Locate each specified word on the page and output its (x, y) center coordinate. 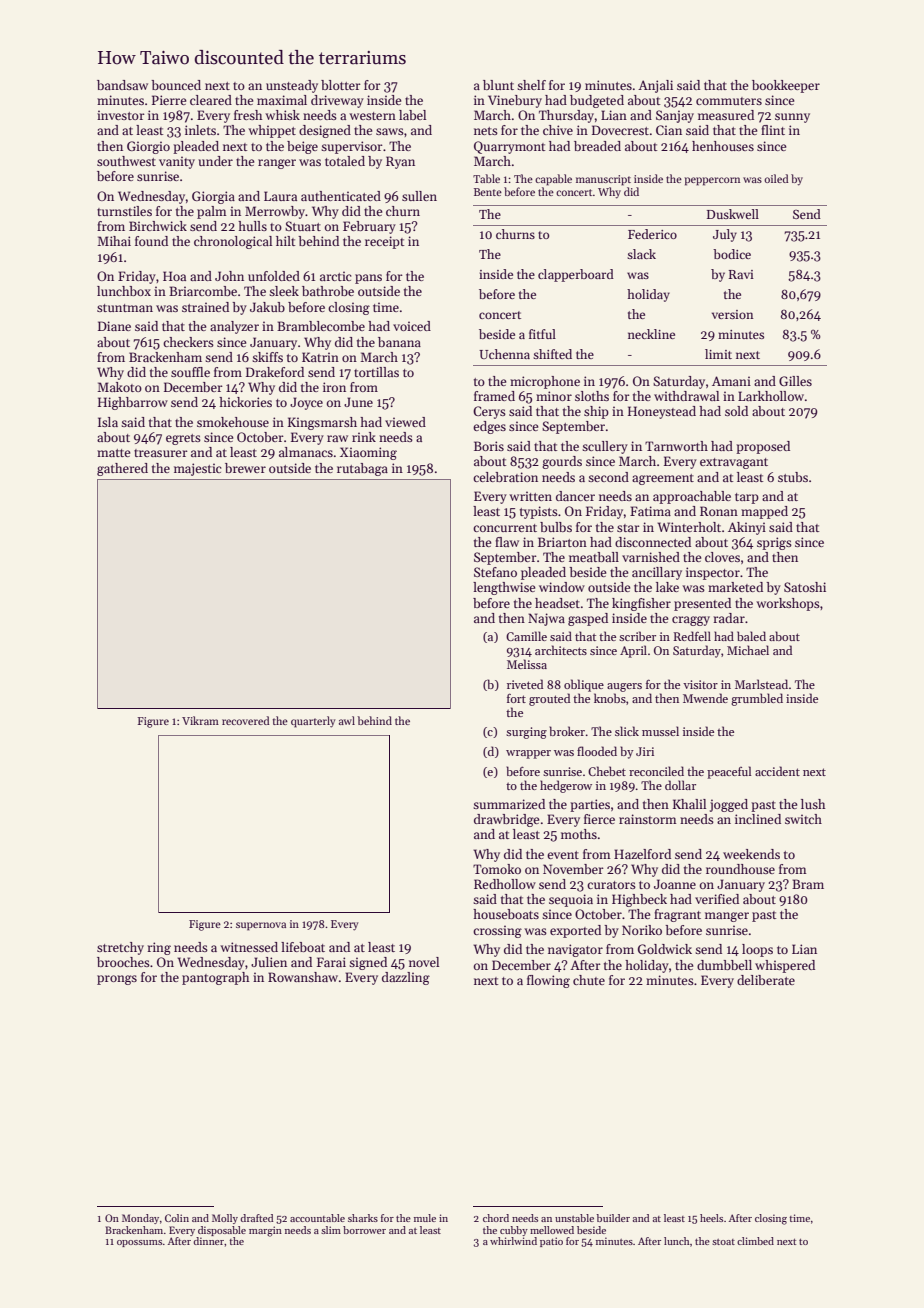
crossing (497, 931)
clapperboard (576, 275)
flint (773, 130)
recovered (246, 720)
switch (803, 819)
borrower (364, 1230)
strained (205, 307)
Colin (177, 1218)
